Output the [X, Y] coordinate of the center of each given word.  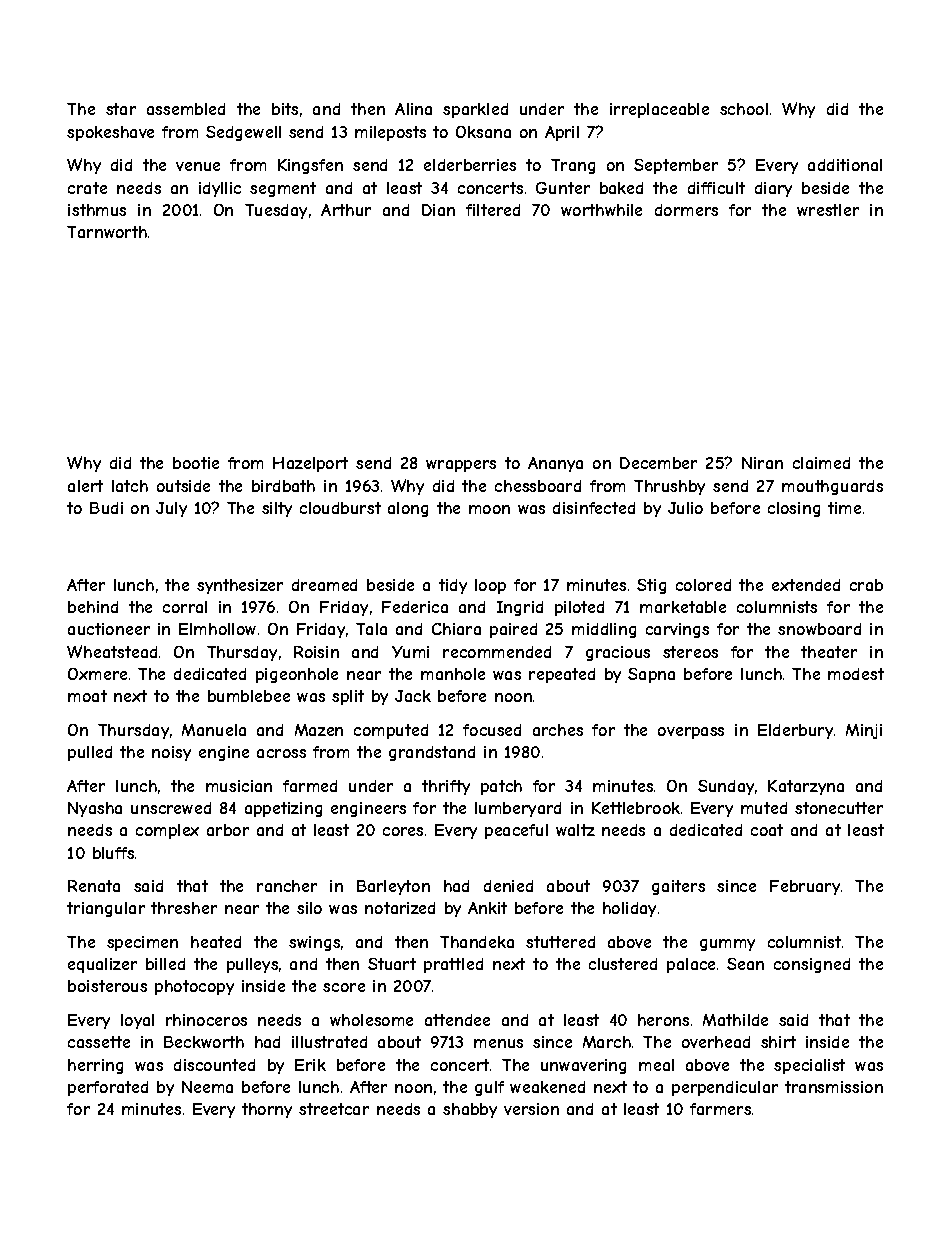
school [744, 109]
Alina [413, 109]
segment [283, 189]
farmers [720, 1109]
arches [558, 730]
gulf [489, 1088]
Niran [762, 463]
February [805, 887]
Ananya [555, 464]
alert [85, 486]
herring [95, 1066]
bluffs [113, 853]
